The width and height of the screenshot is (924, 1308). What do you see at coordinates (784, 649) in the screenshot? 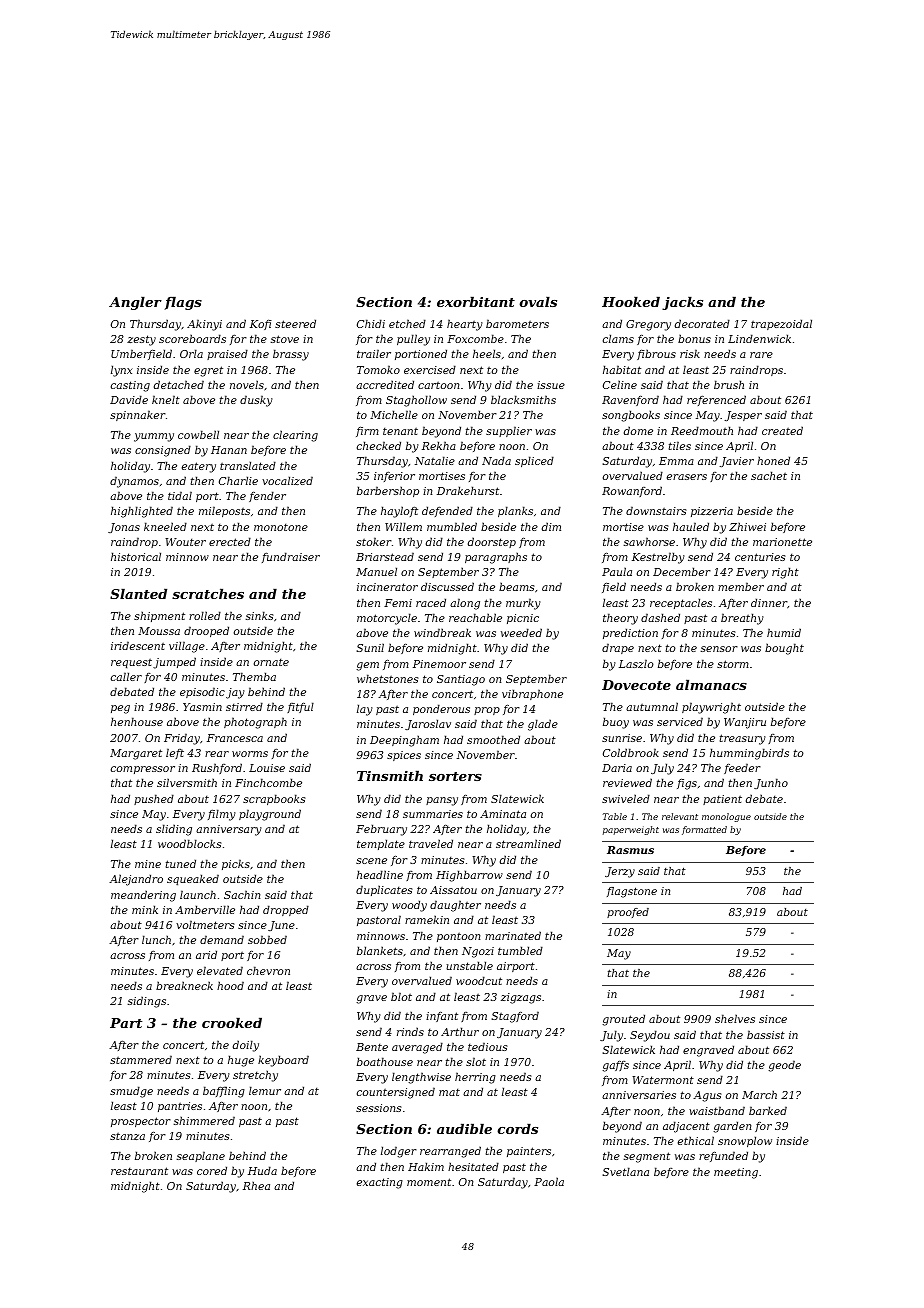
I see `bought` at bounding box center [784, 649].
